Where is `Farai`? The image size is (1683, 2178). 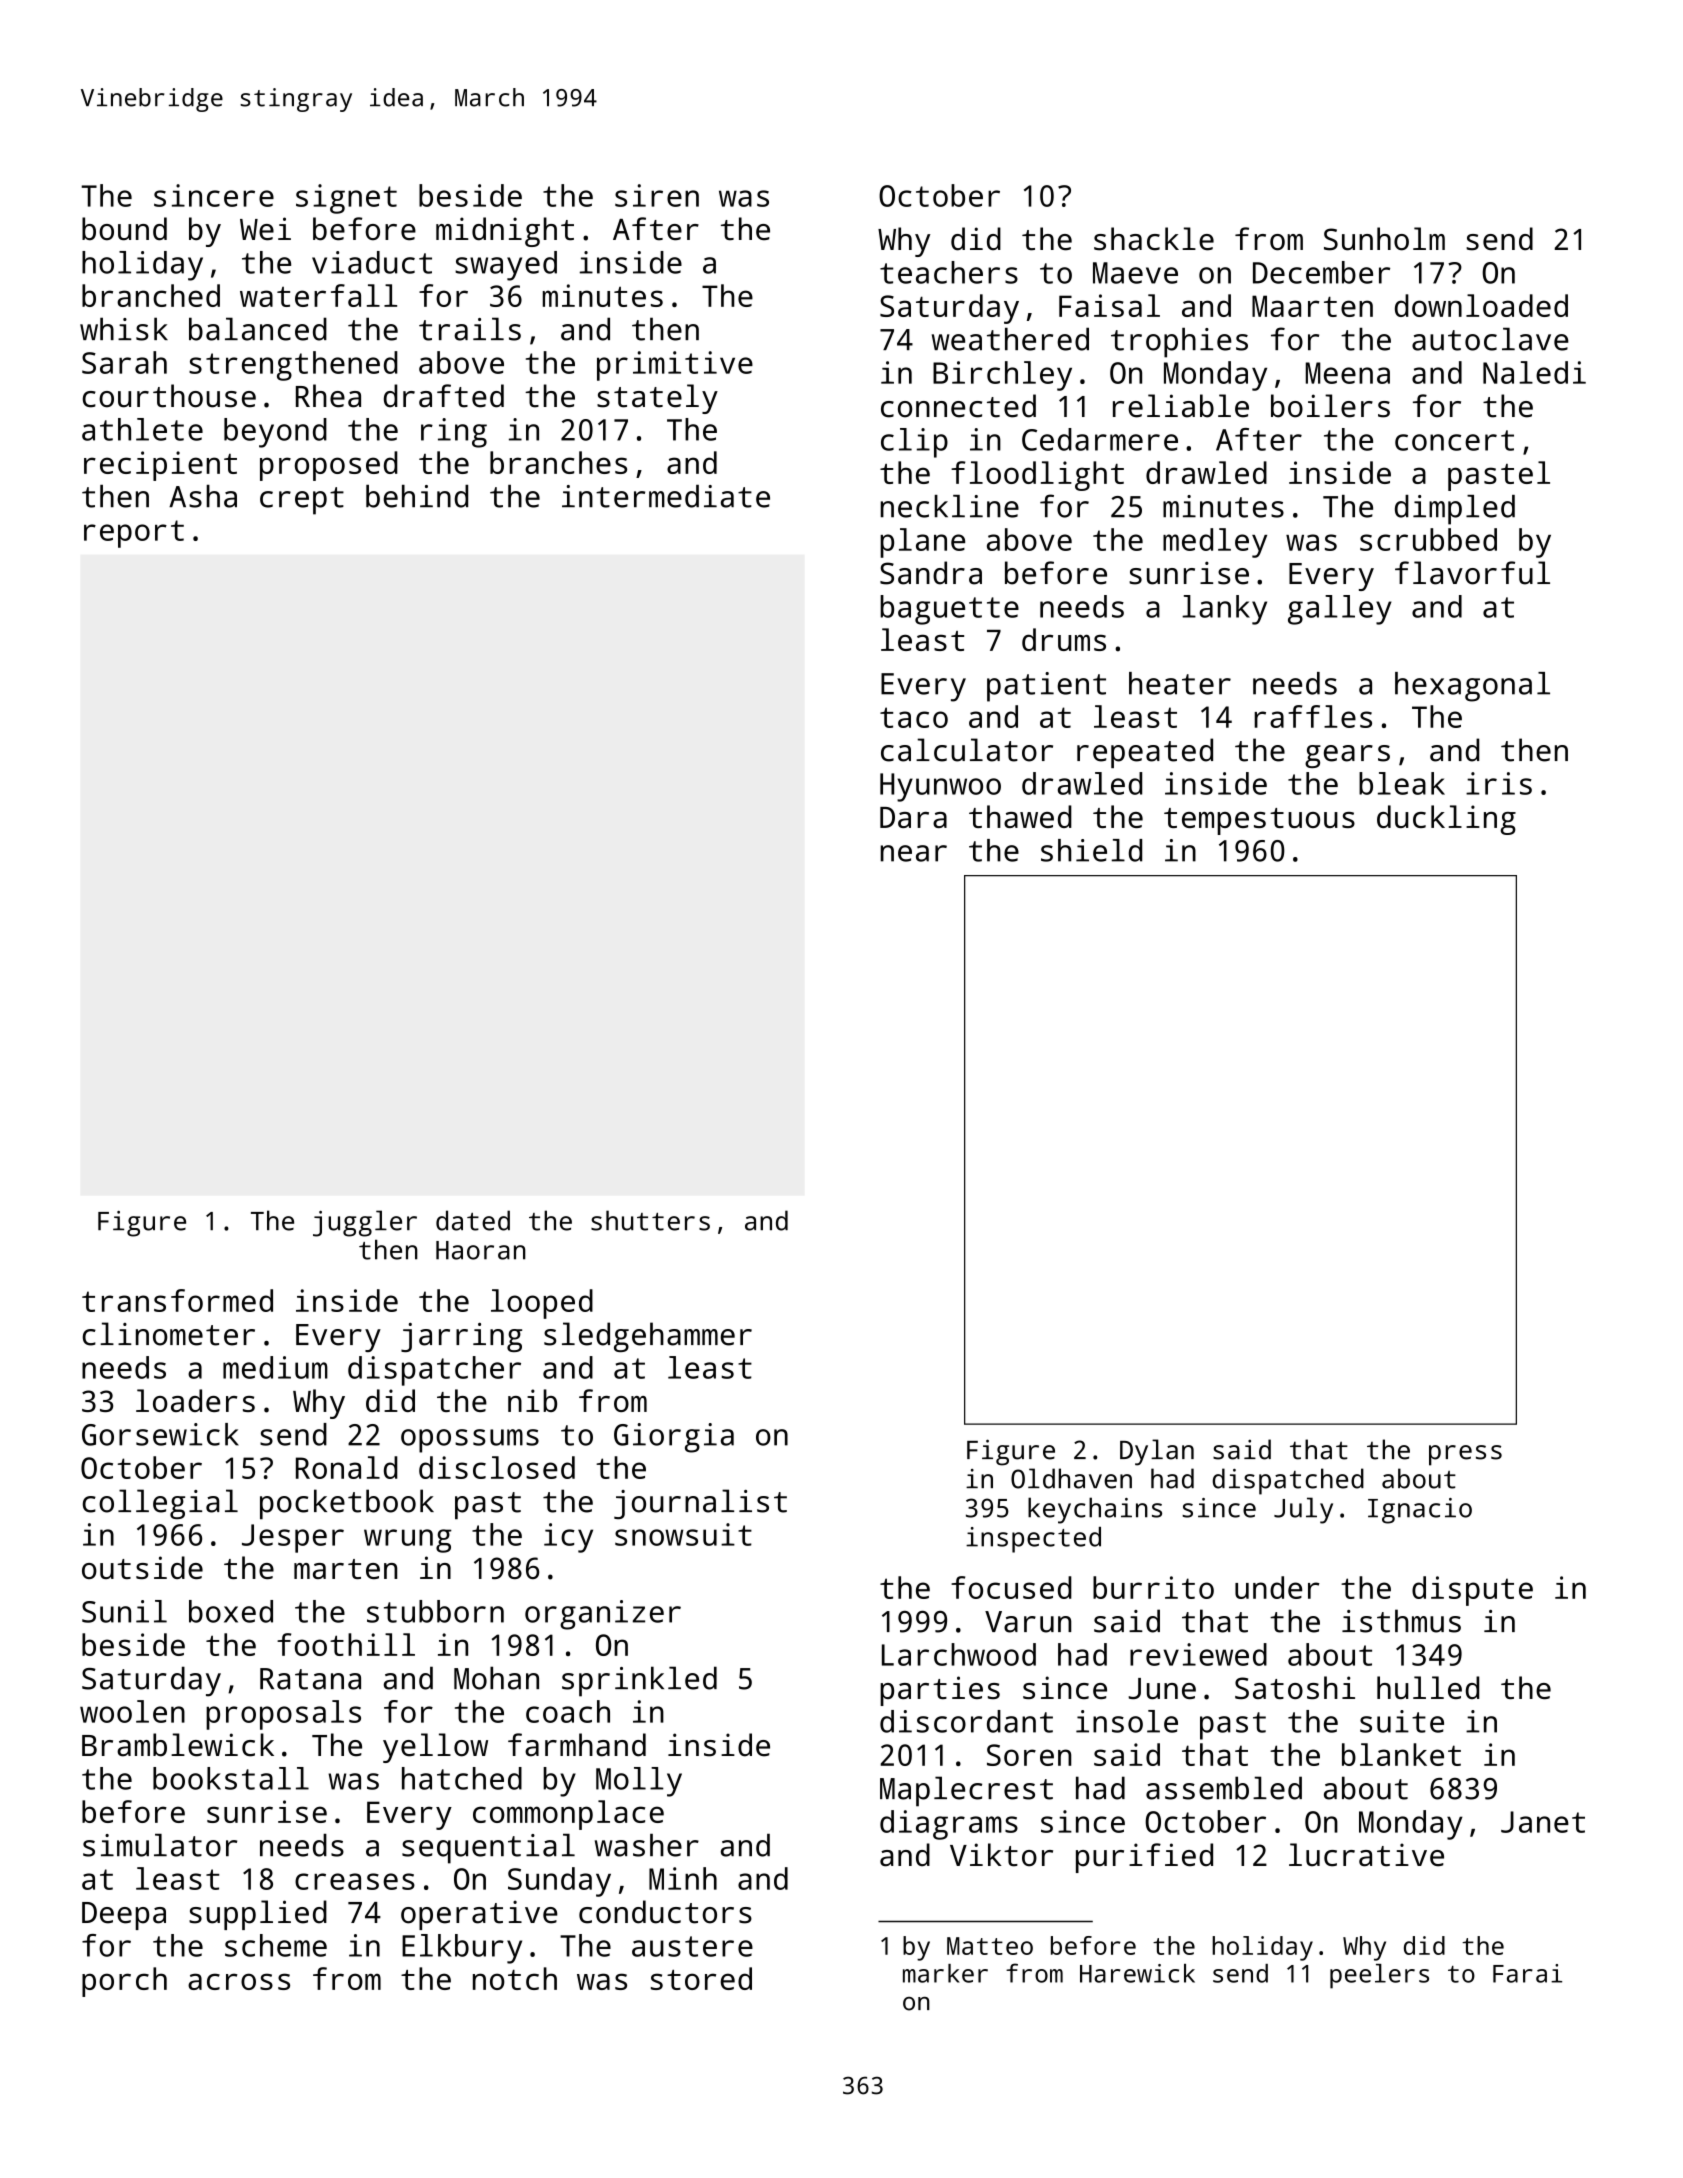 Farai is located at coordinates (1527, 1973).
